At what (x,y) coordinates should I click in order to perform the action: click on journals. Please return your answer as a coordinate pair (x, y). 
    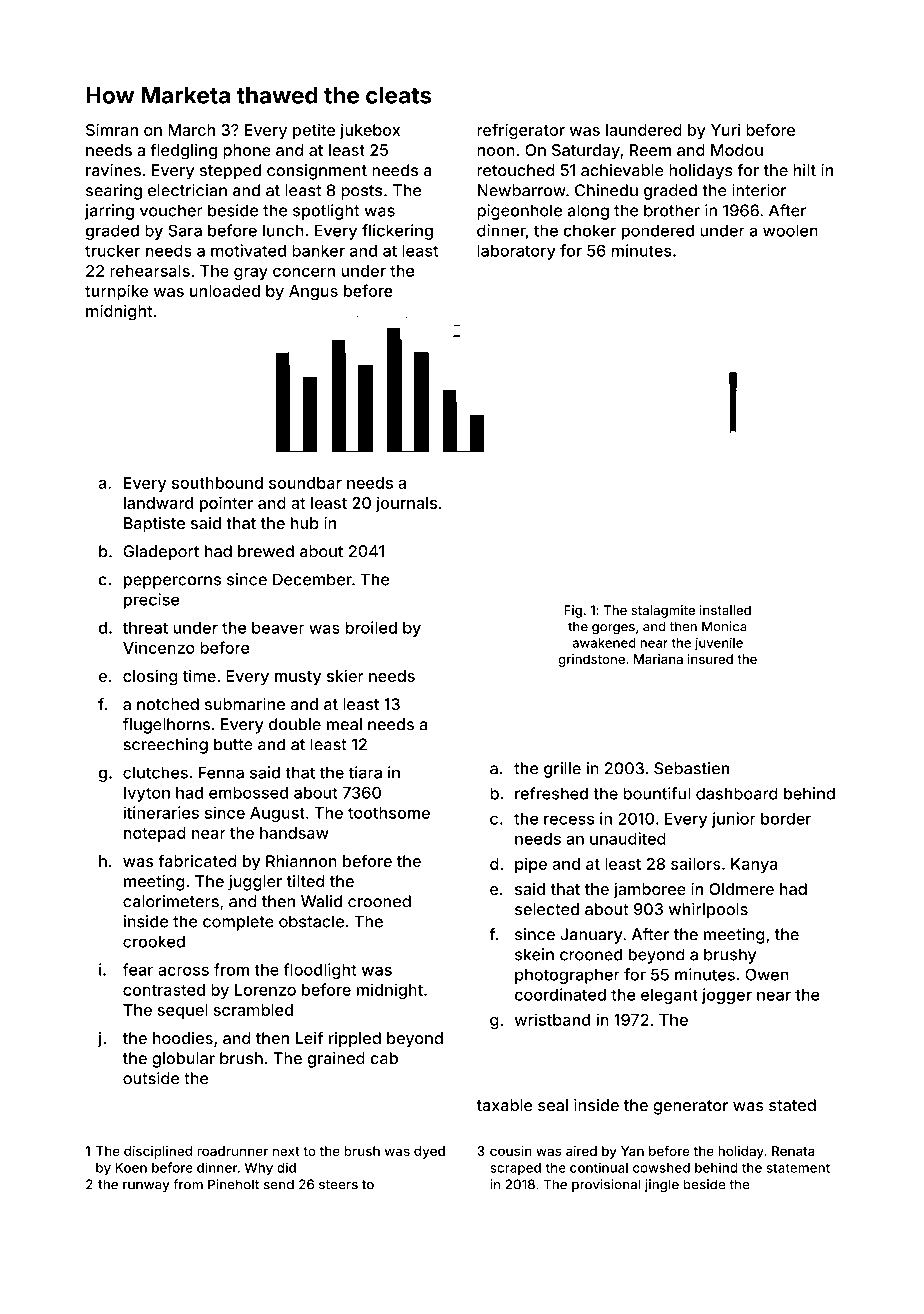
    Looking at the image, I should click on (406, 504).
